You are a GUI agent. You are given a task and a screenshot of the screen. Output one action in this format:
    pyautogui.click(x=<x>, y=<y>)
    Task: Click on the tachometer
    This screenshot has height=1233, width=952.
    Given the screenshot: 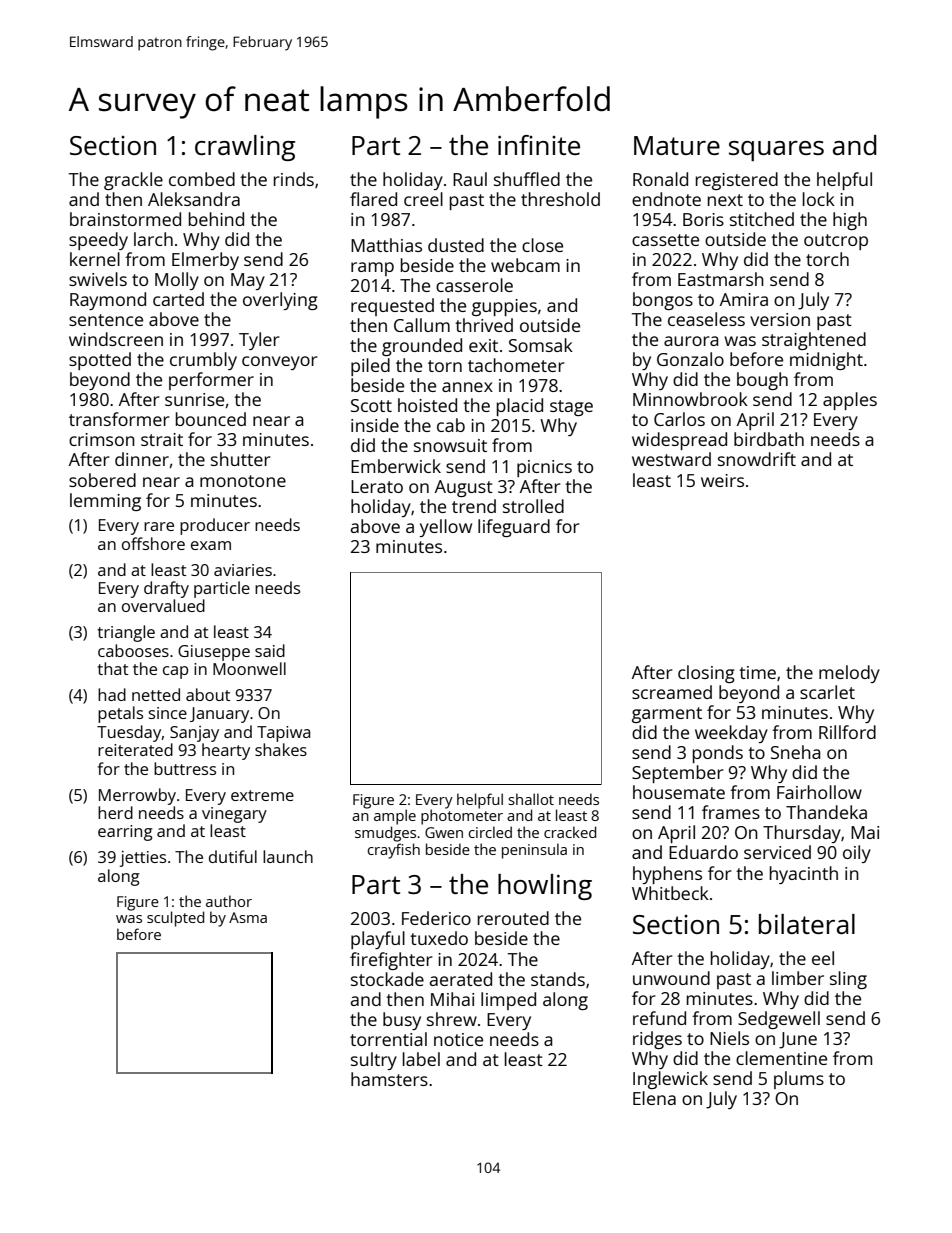 What is the action you would take?
    pyautogui.click(x=516, y=365)
